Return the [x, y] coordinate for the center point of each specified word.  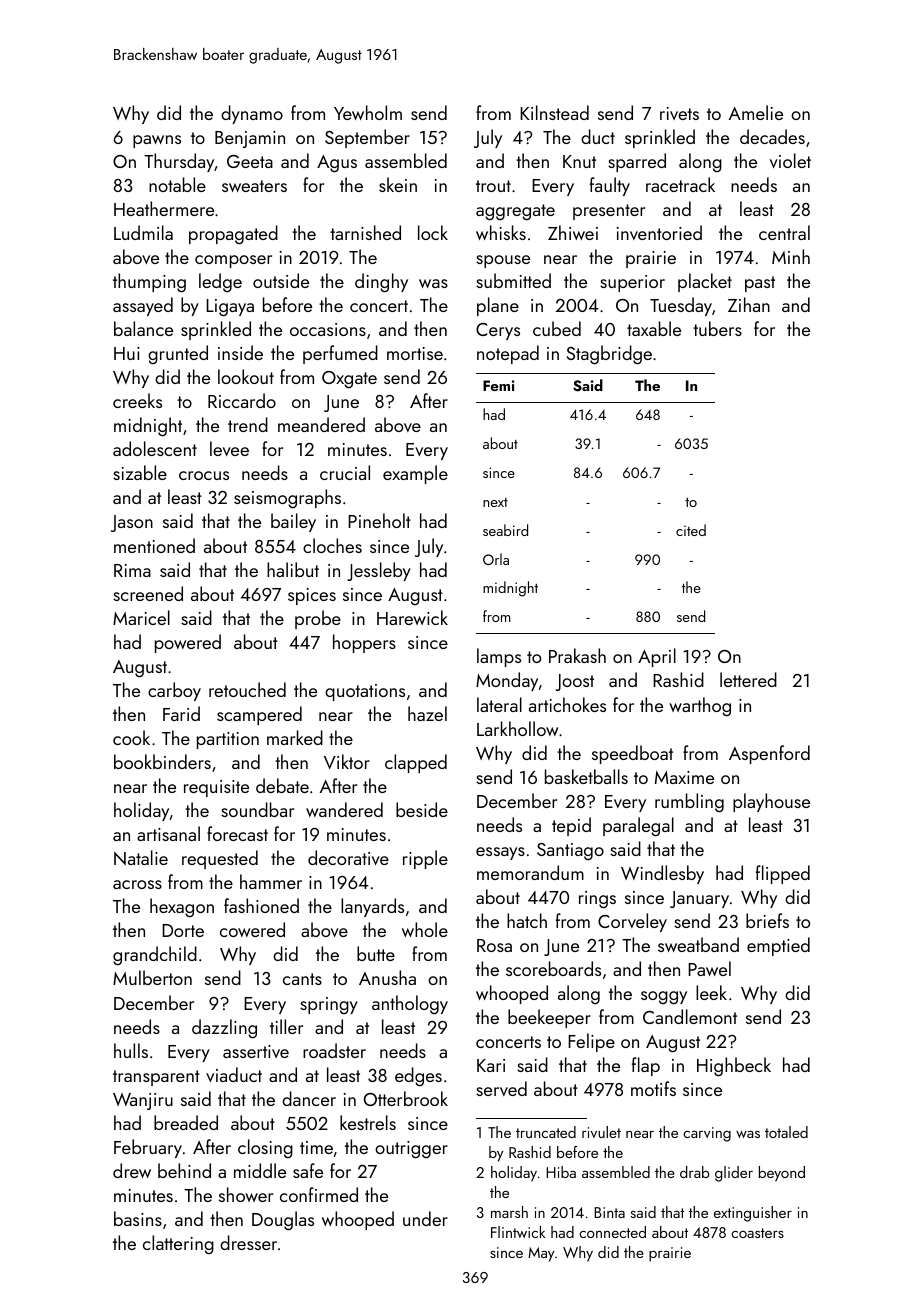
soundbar [257, 809]
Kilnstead [554, 112]
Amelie [756, 112]
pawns [157, 141]
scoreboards [553, 968]
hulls [131, 1050]
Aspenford [769, 754]
